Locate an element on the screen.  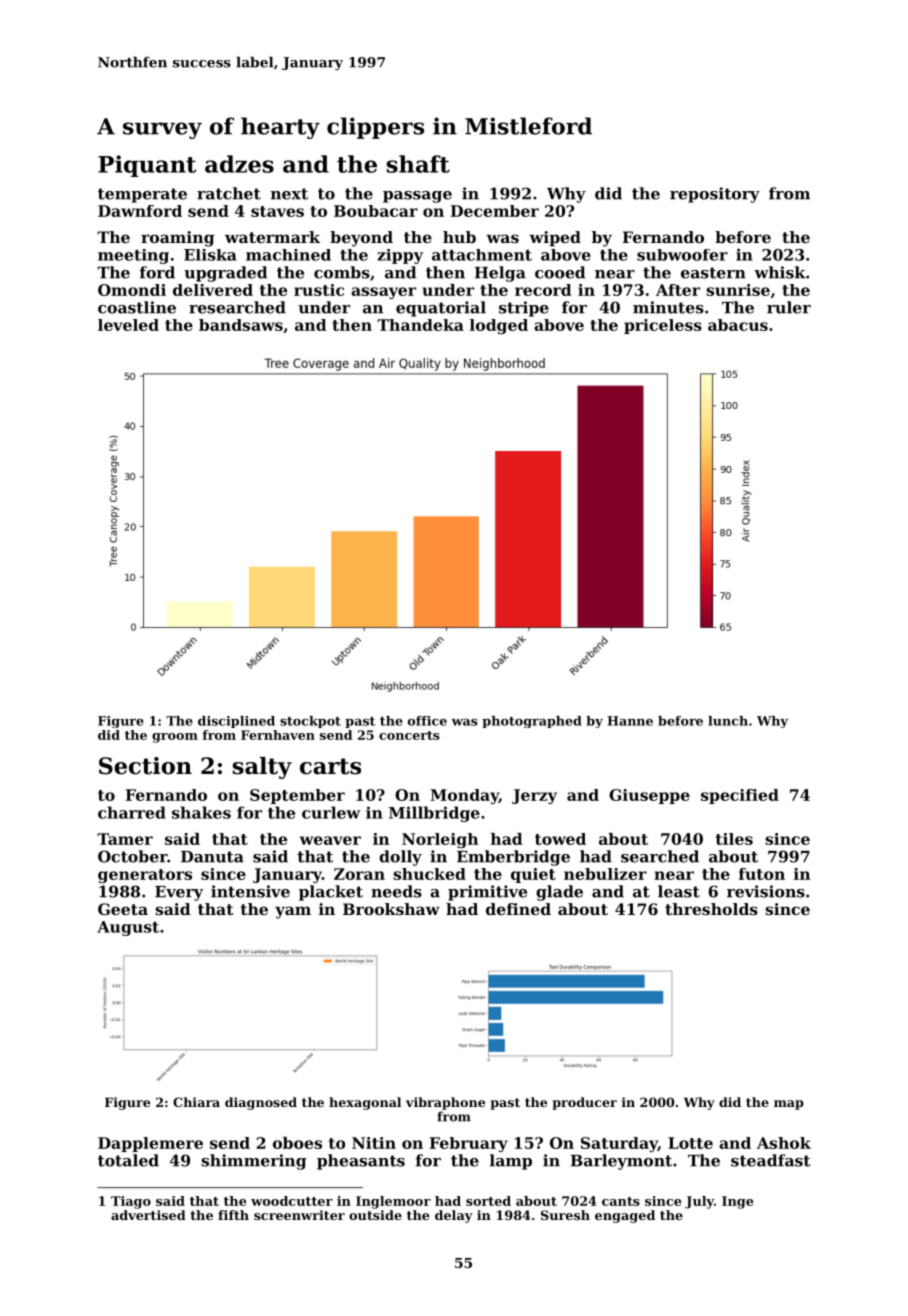
photographed is located at coordinates (532, 722).
